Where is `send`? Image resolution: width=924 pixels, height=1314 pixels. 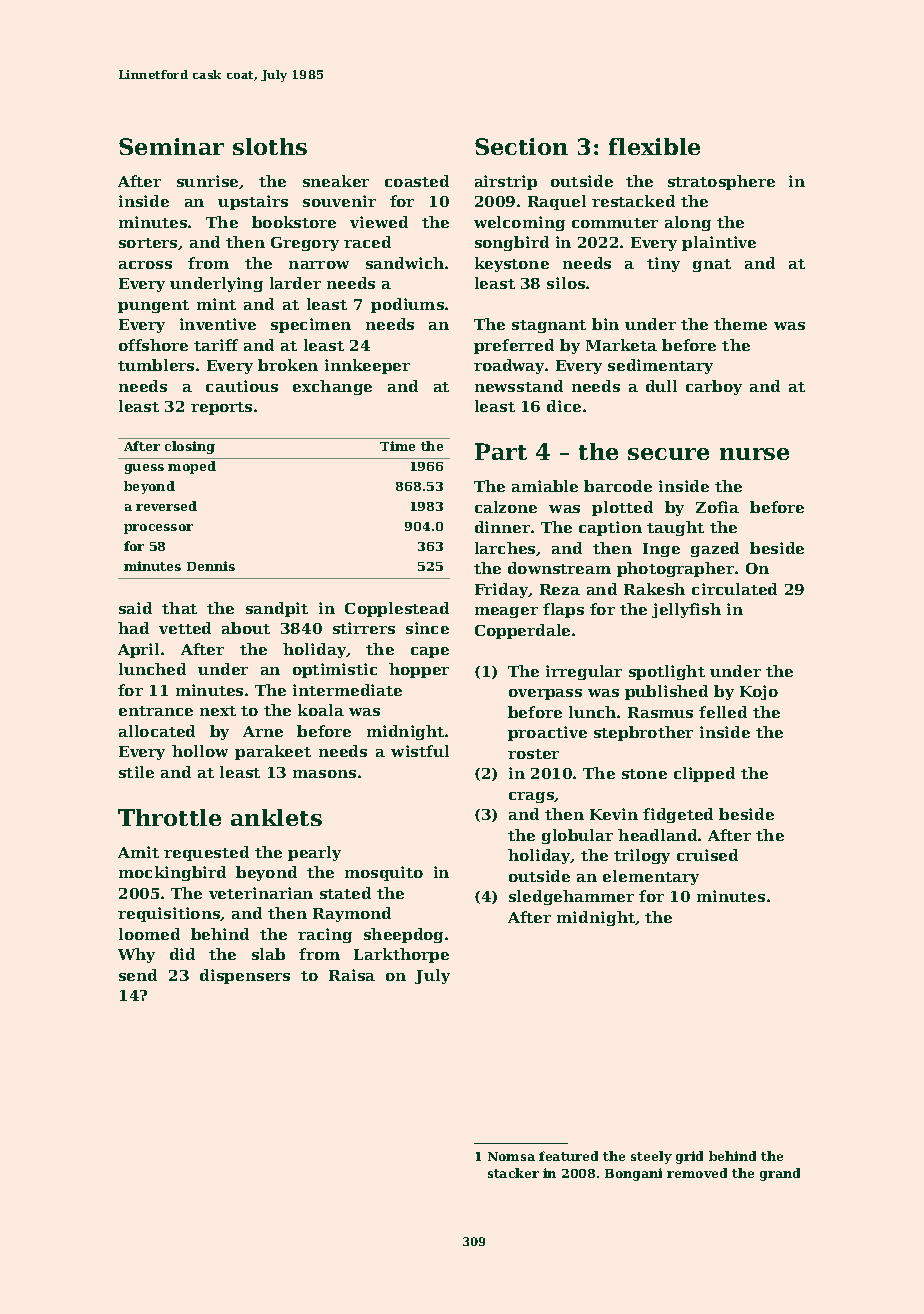
send is located at coordinates (138, 975).
